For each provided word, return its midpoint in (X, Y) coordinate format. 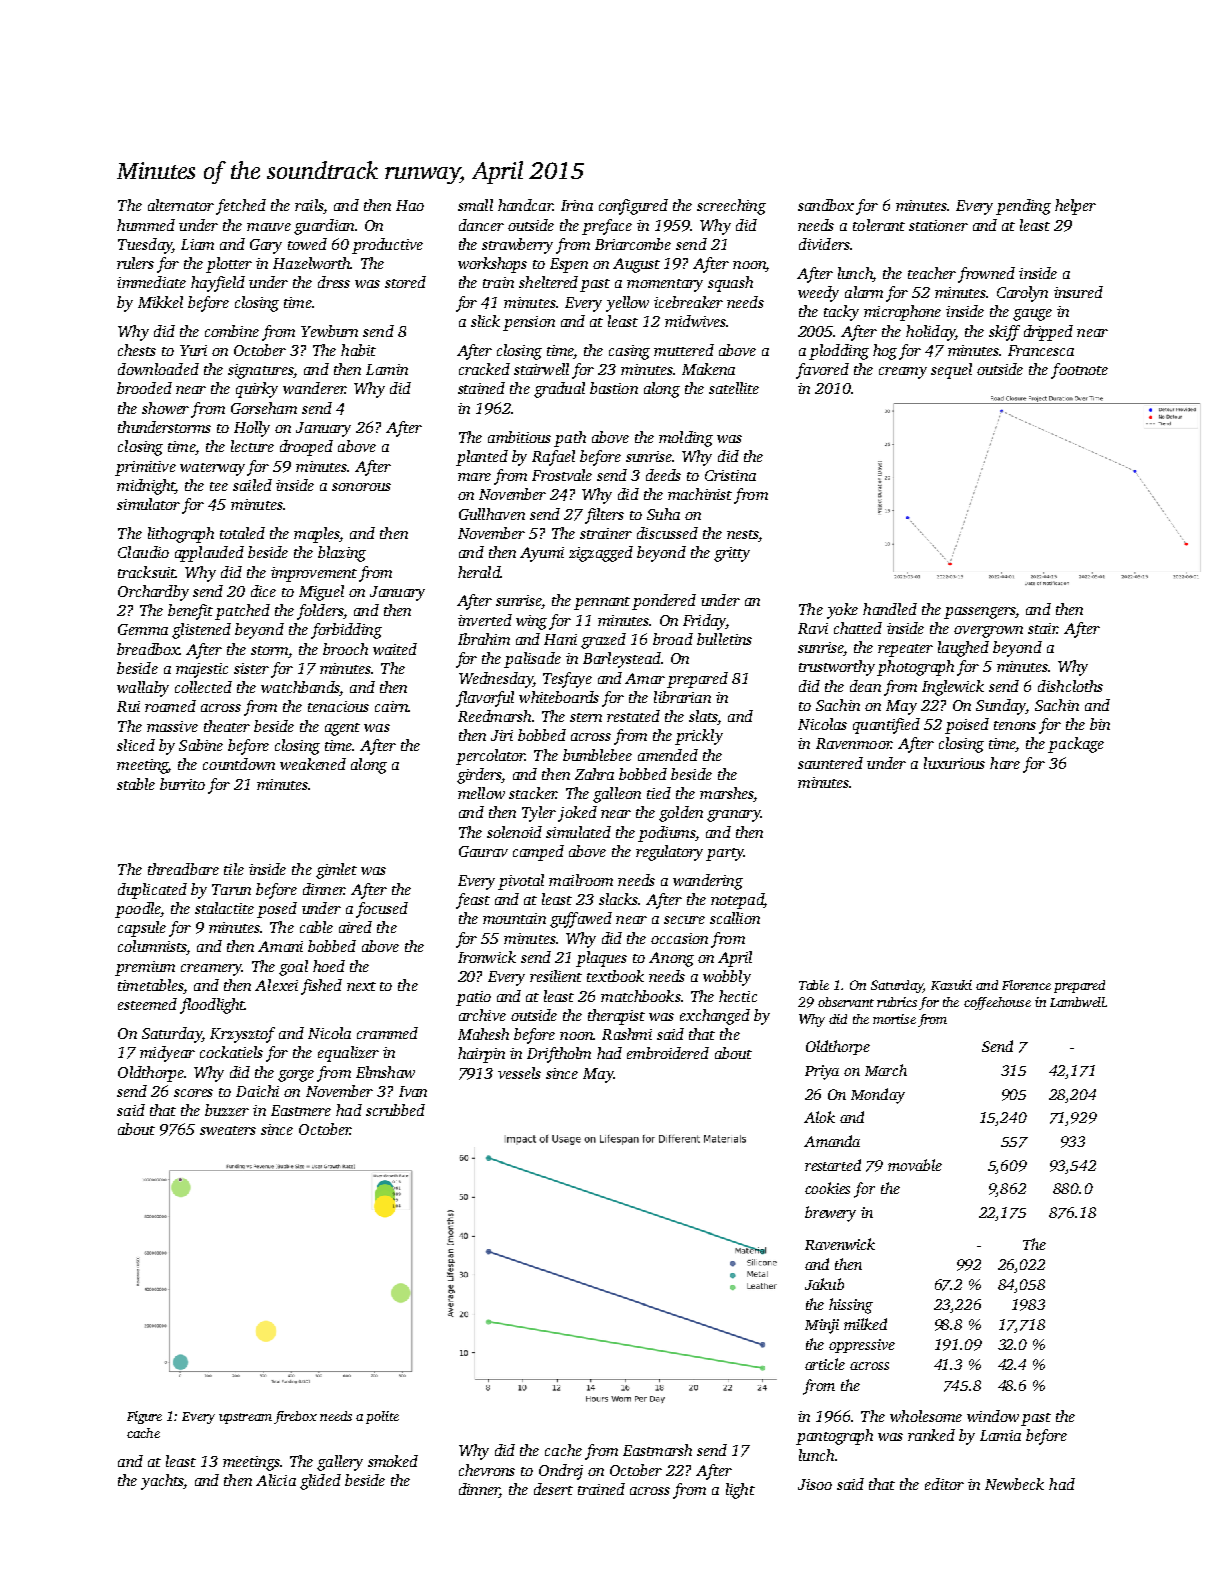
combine (232, 331)
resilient (556, 976)
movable (915, 1165)
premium (145, 968)
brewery (830, 1214)
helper (1075, 207)
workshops (492, 265)
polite (382, 1417)
